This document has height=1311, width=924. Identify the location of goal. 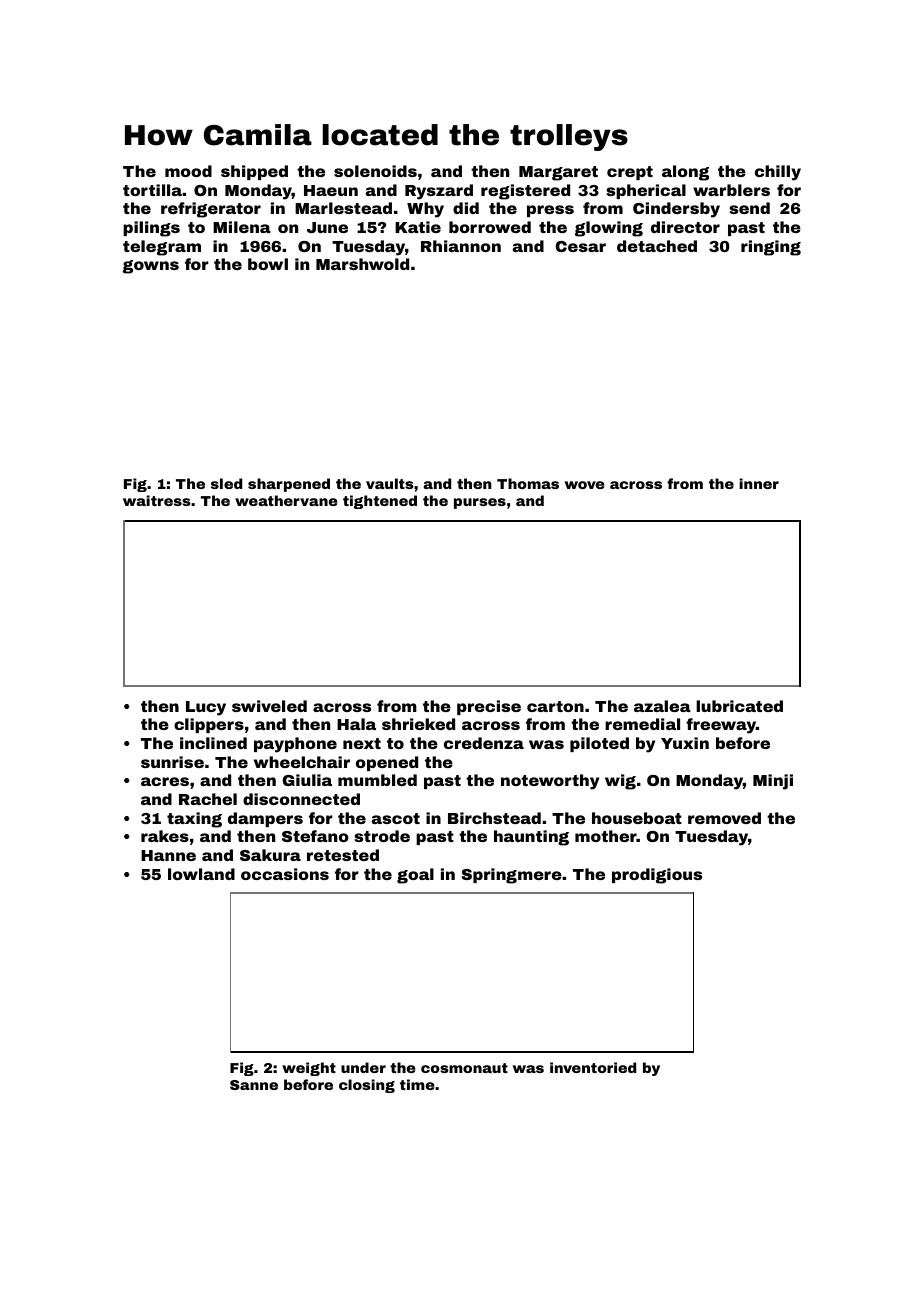
(415, 876).
